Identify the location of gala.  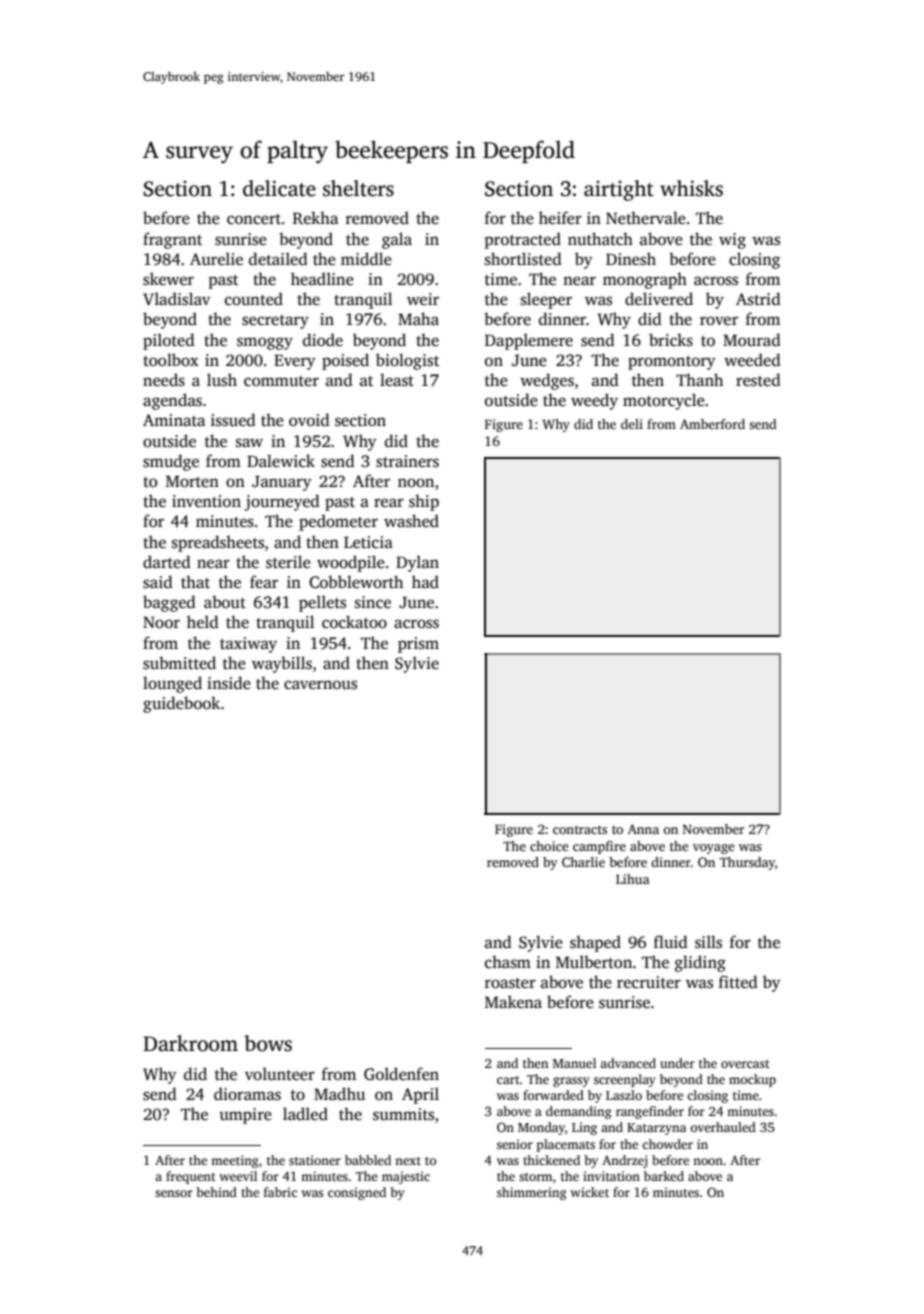
(397, 240).
